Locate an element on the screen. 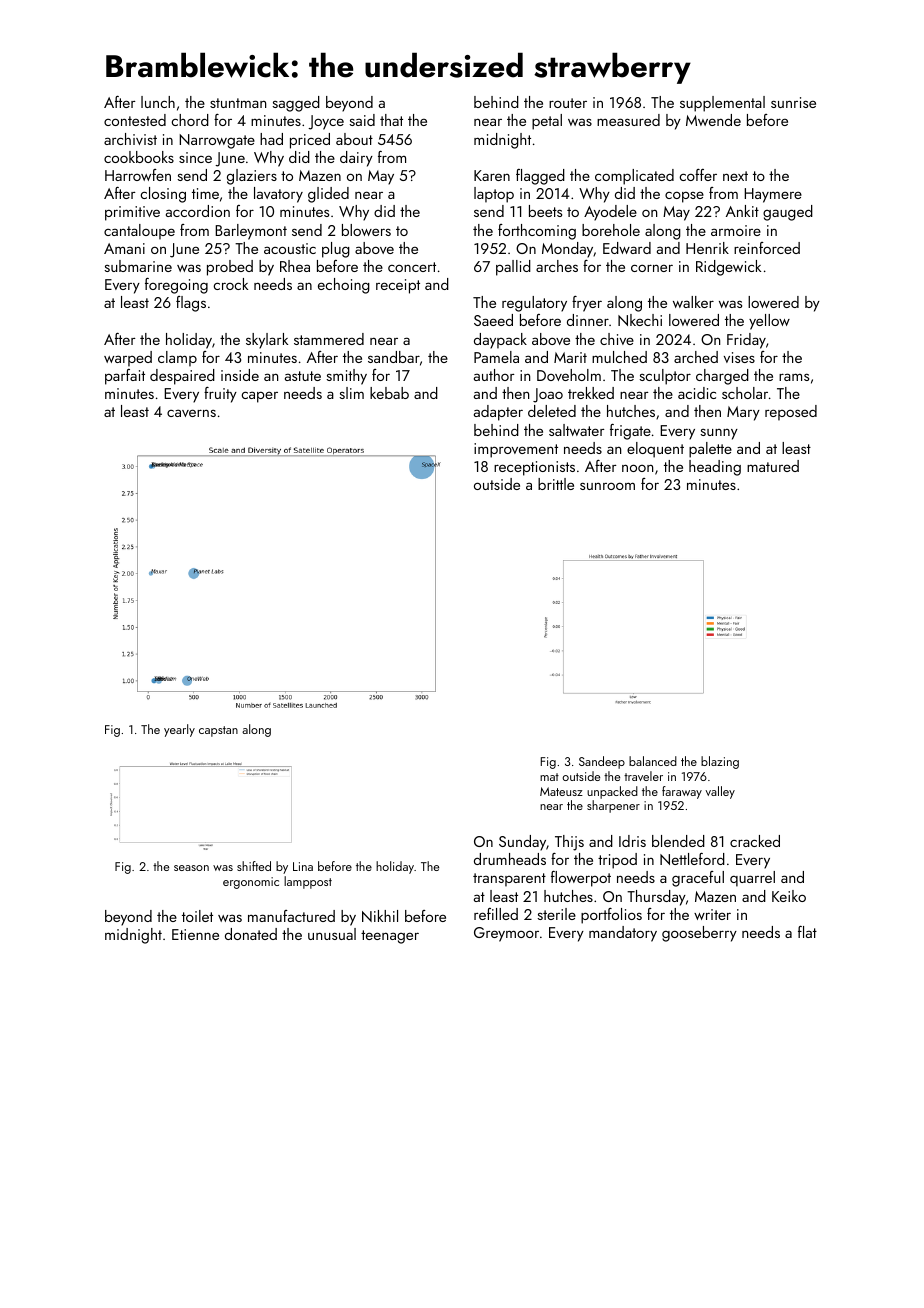  brittle is located at coordinates (556, 484).
